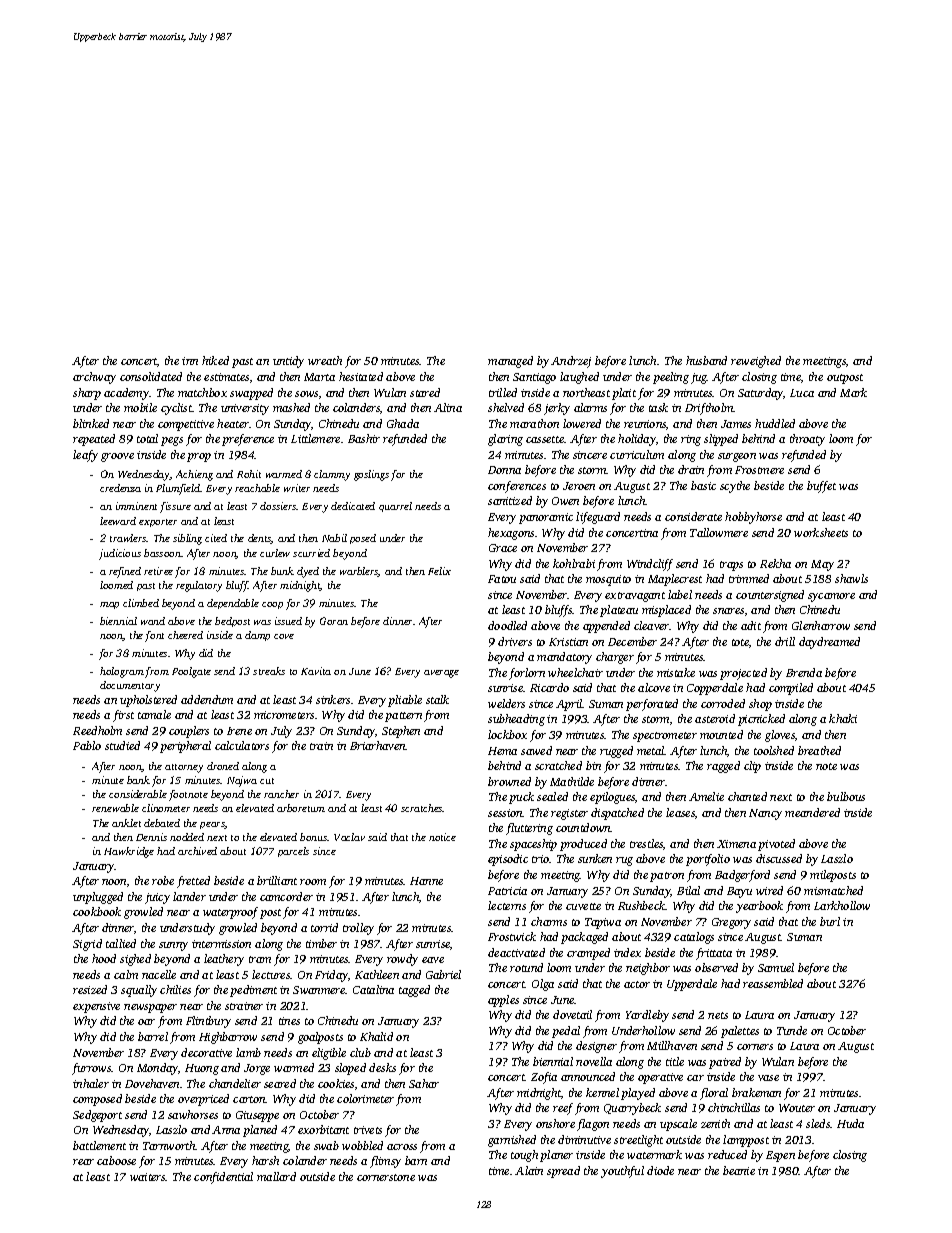 The image size is (952, 1233). Describe the element at coordinates (534, 378) in the screenshot. I see `Santiago` at that location.
